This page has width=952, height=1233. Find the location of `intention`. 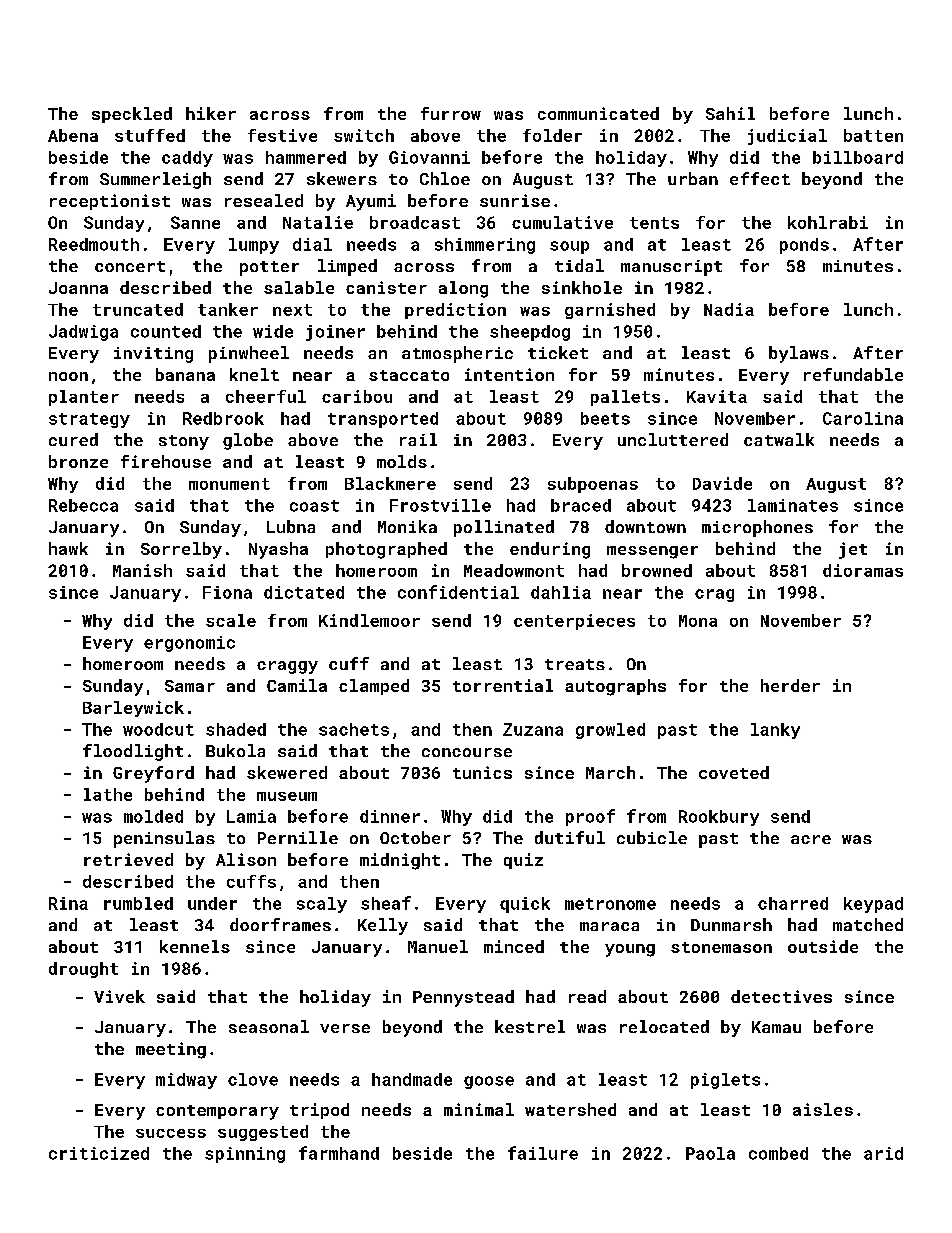

intention is located at coordinates (509, 374).
